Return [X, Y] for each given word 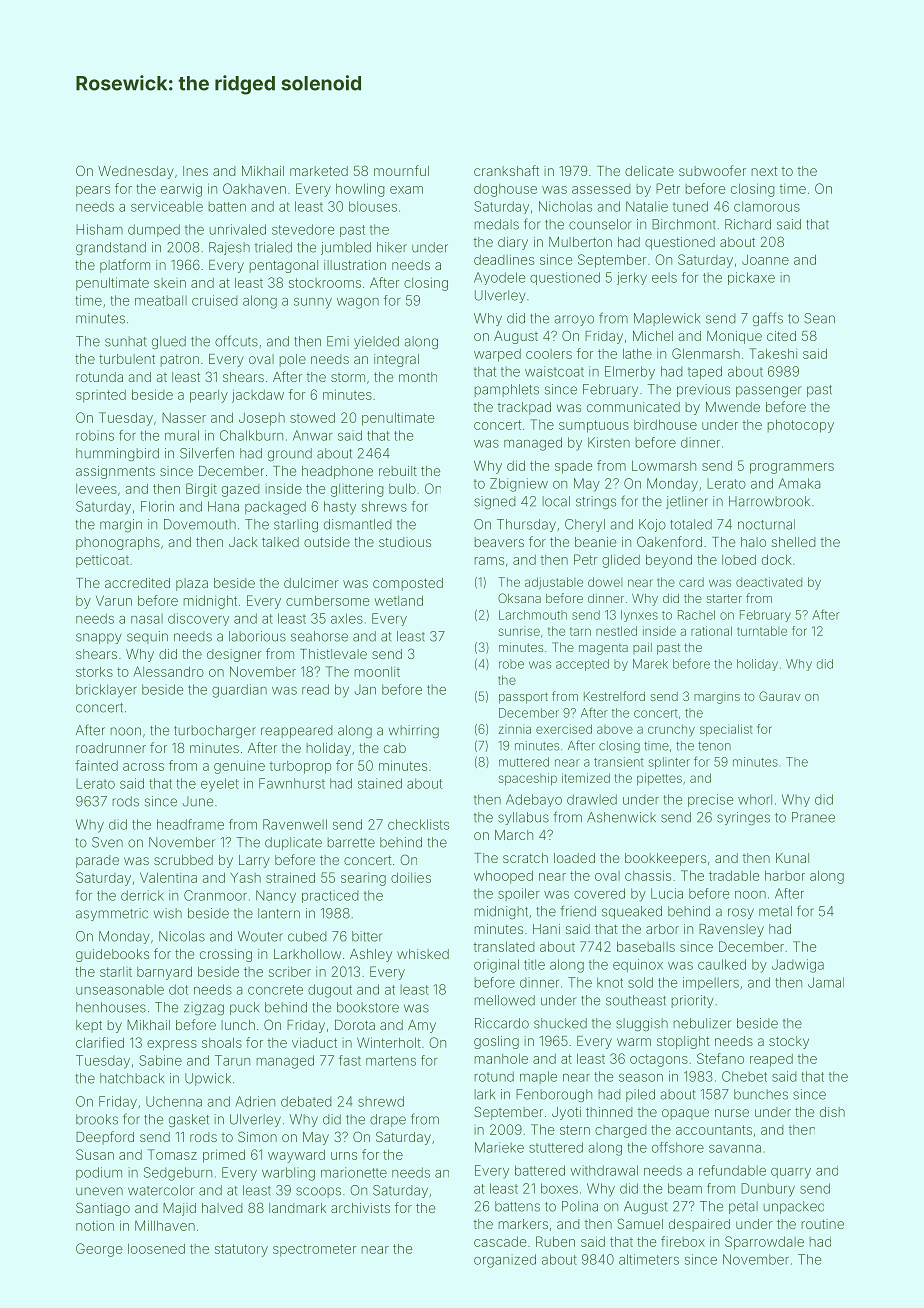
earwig [181, 190]
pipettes [659, 779]
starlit [116, 972]
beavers [499, 542]
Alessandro [168, 671]
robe [511, 664]
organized [505, 1261]
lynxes [639, 616]
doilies [411, 877]
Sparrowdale [764, 1243]
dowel [605, 582]
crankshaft [506, 170]
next [764, 171]
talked [280, 542]
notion [95, 1226]
